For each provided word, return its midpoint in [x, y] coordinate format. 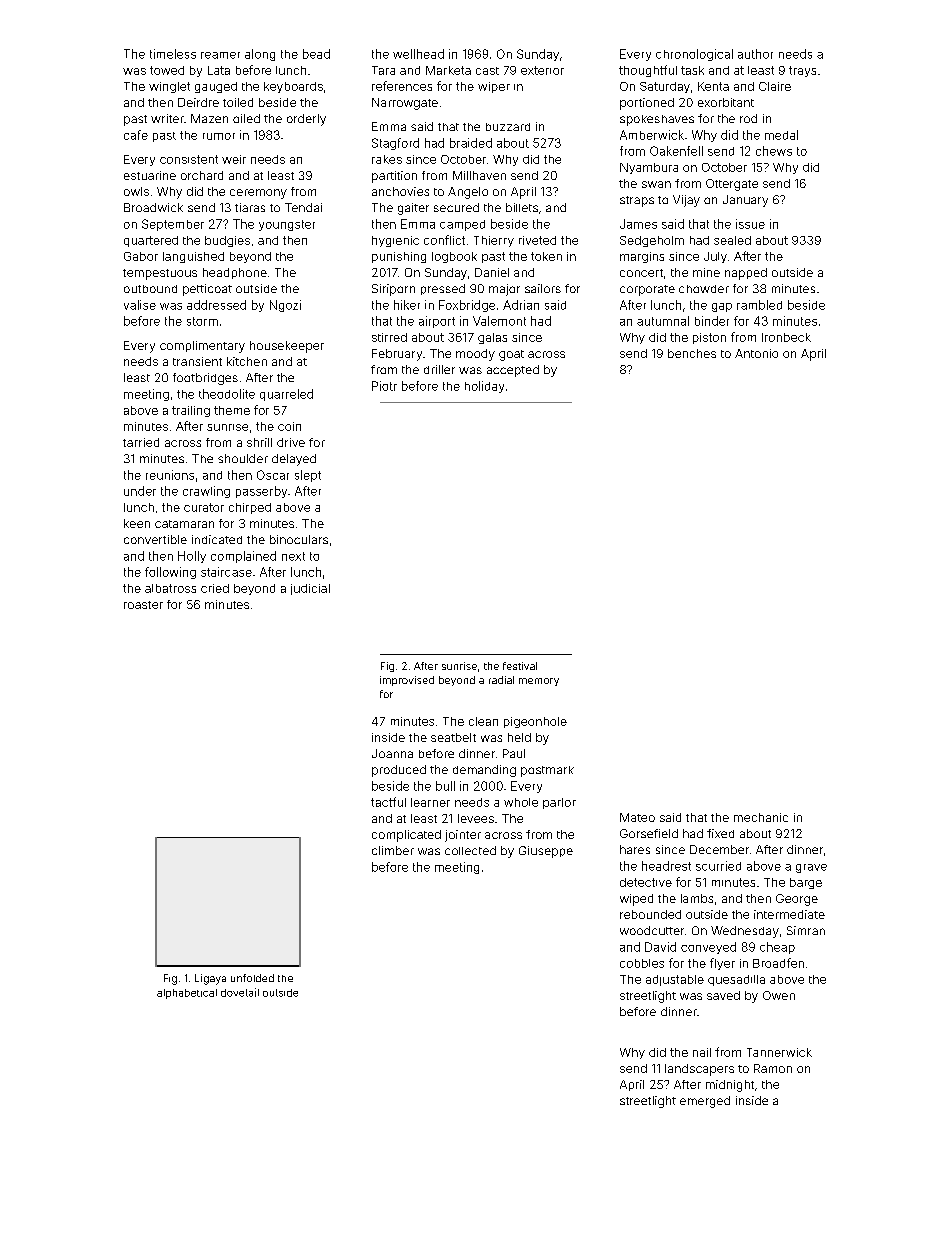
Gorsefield [649, 833]
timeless [173, 54]
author [755, 54]
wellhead [418, 54]
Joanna [392, 753]
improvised [407, 681]
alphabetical [187, 994]
